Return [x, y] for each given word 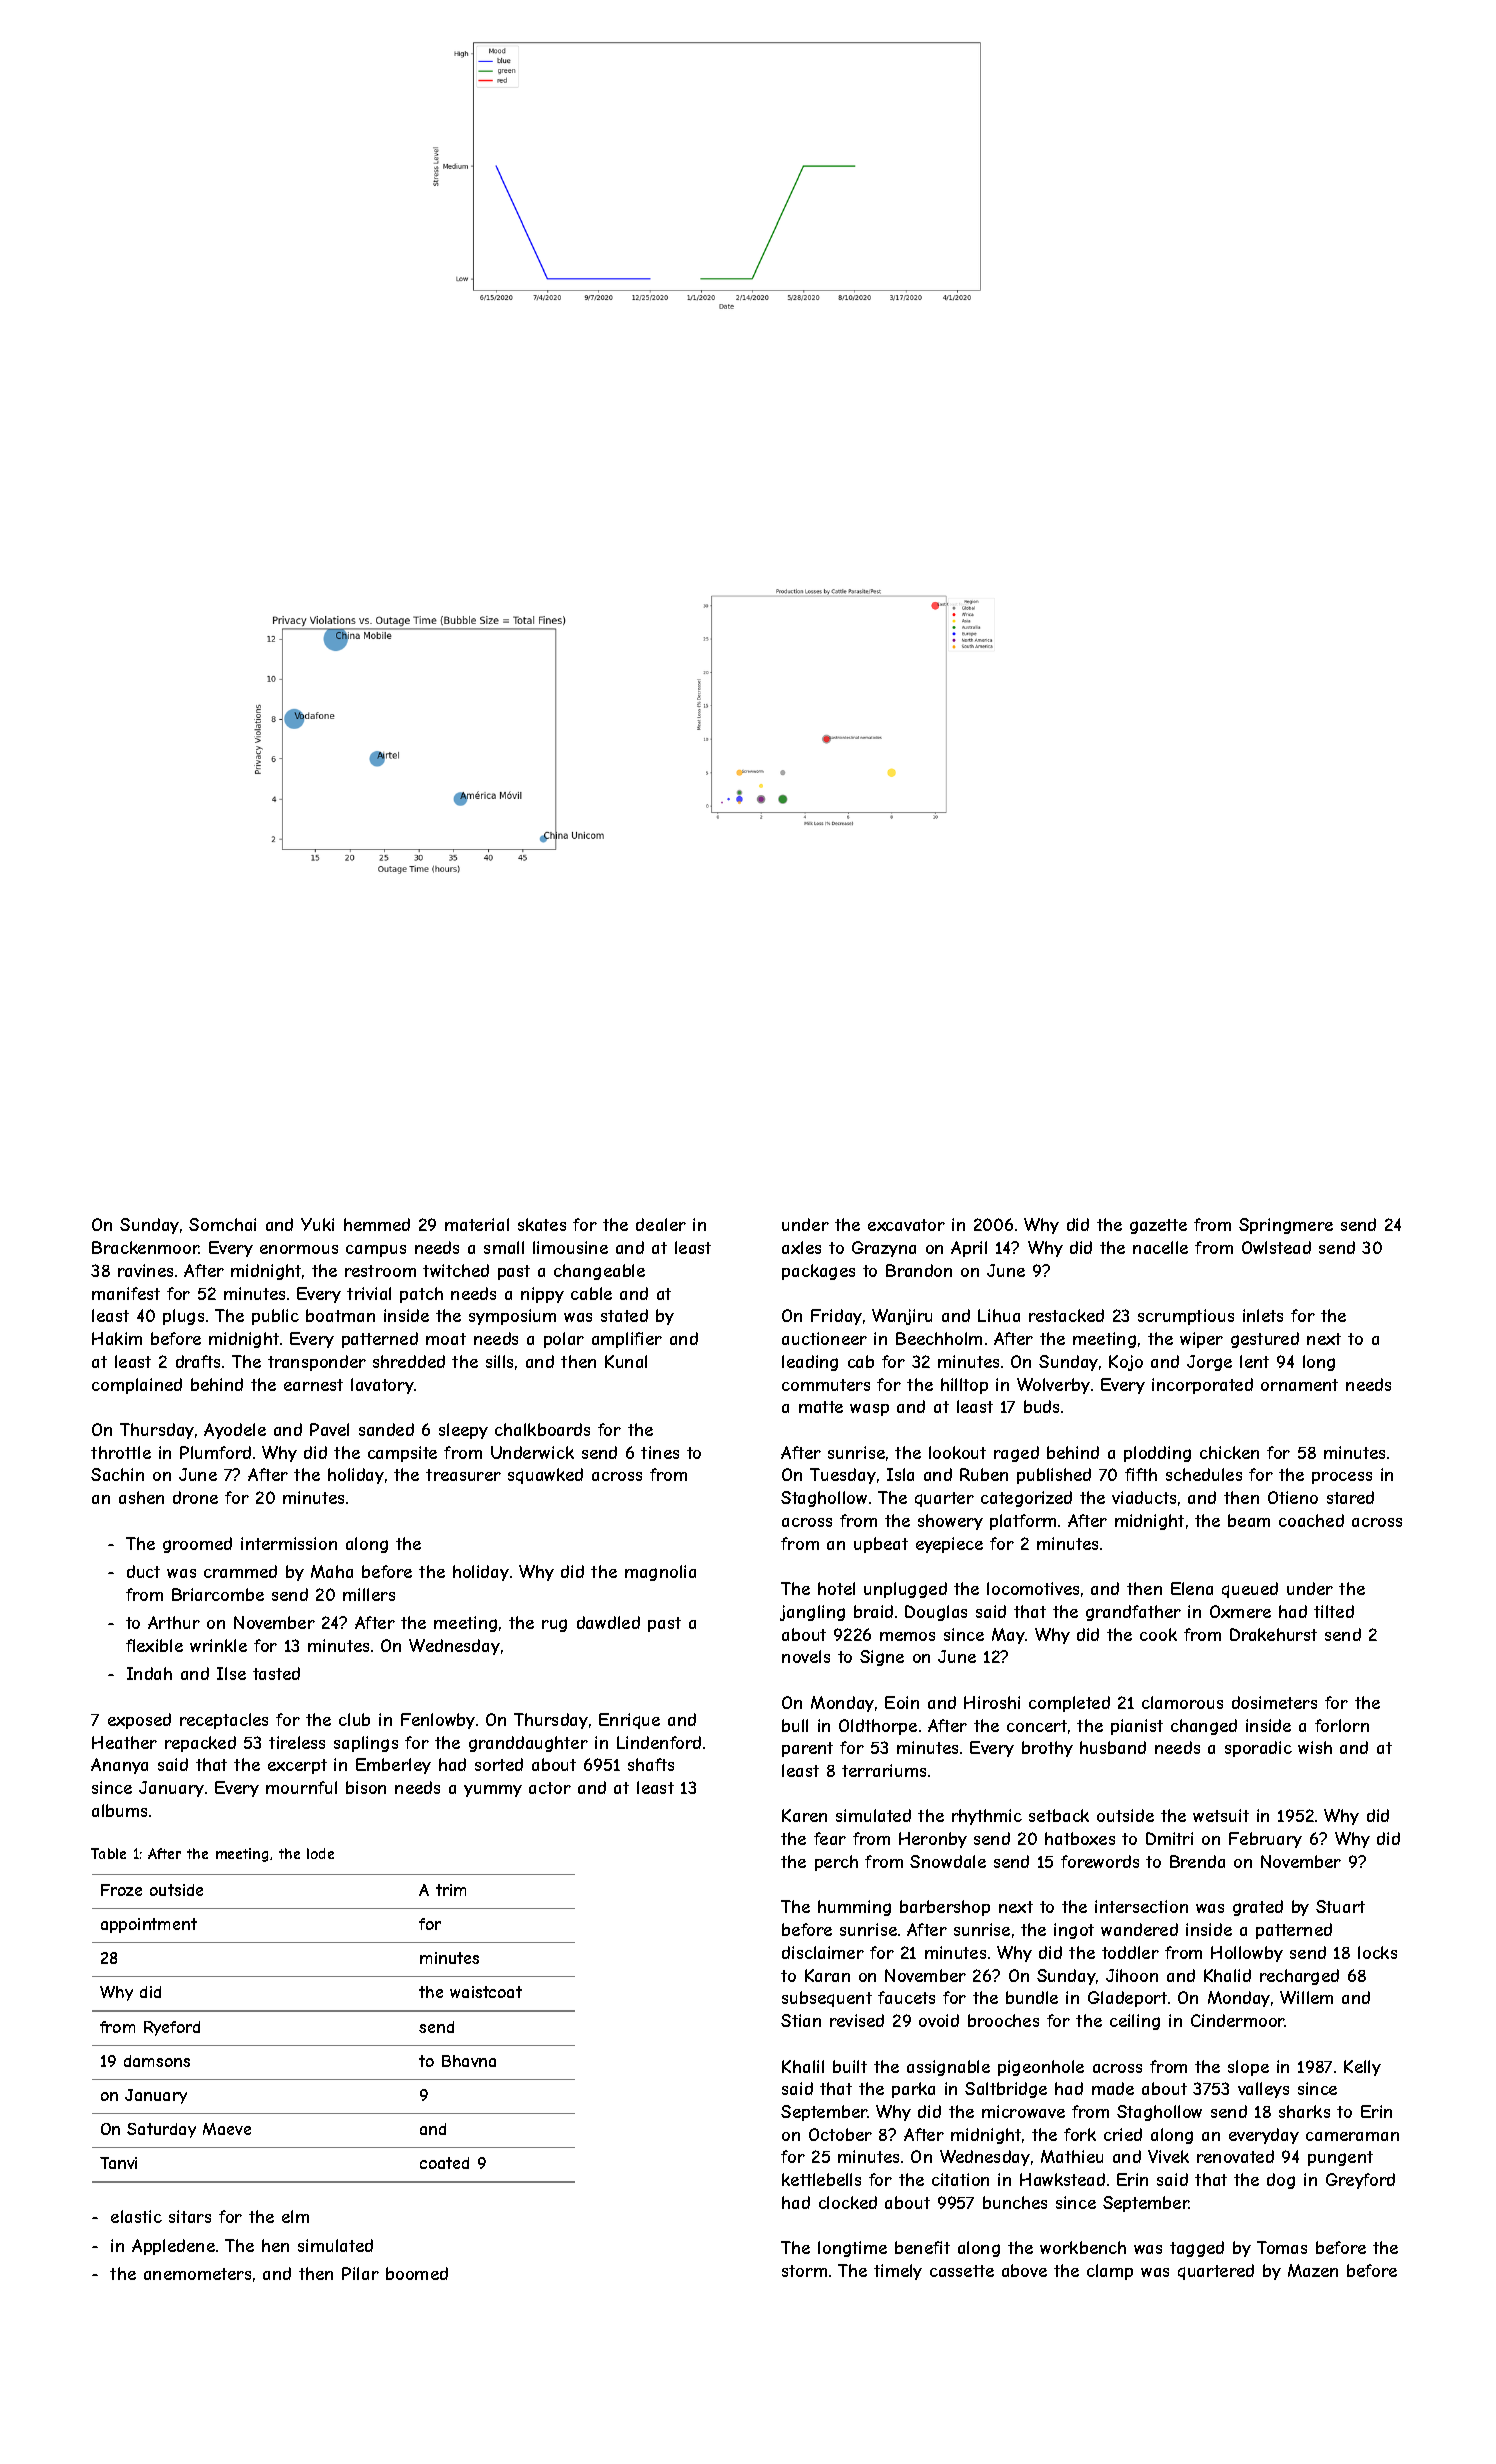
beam [1249, 1520]
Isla [900, 1474]
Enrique [629, 1721]
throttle [121, 1452]
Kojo [1126, 1363]
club [354, 1719]
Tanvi [118, 2163]
